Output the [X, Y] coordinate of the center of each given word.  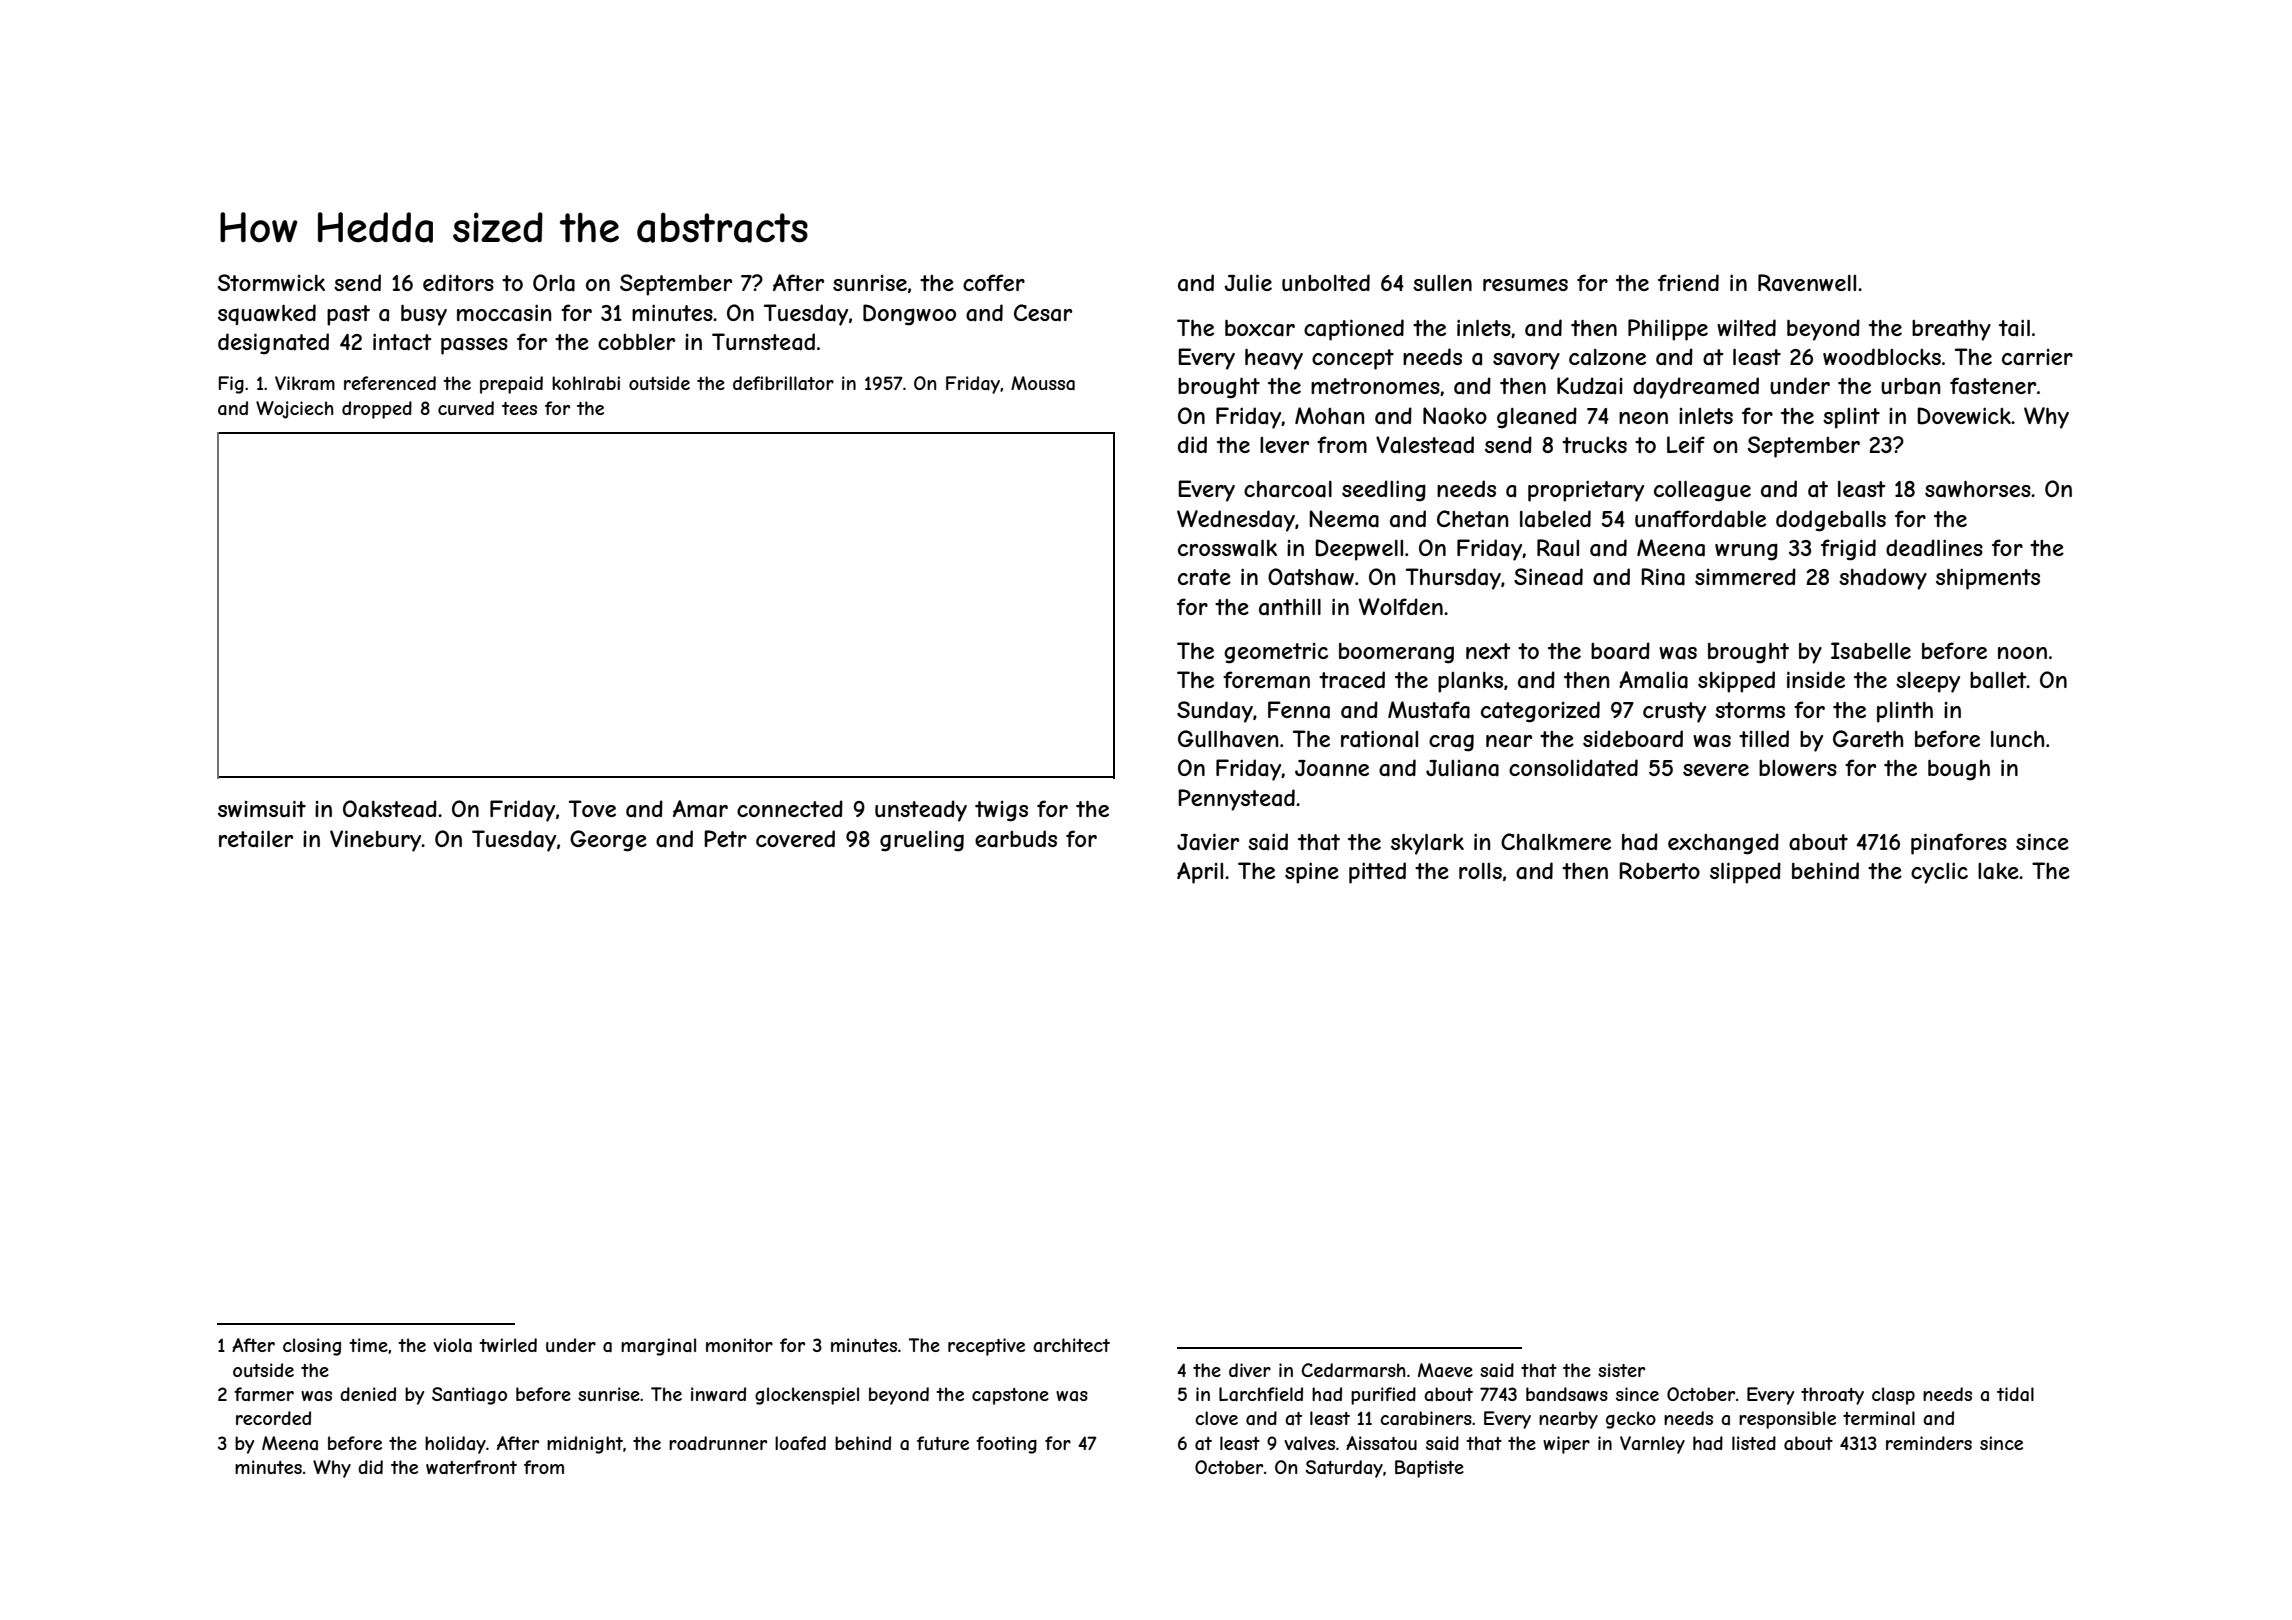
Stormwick [271, 282]
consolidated [1573, 768]
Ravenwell [1807, 283]
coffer [994, 282]
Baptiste [1429, 1469]
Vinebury [376, 841]
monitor [739, 1345]
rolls [1480, 871]
